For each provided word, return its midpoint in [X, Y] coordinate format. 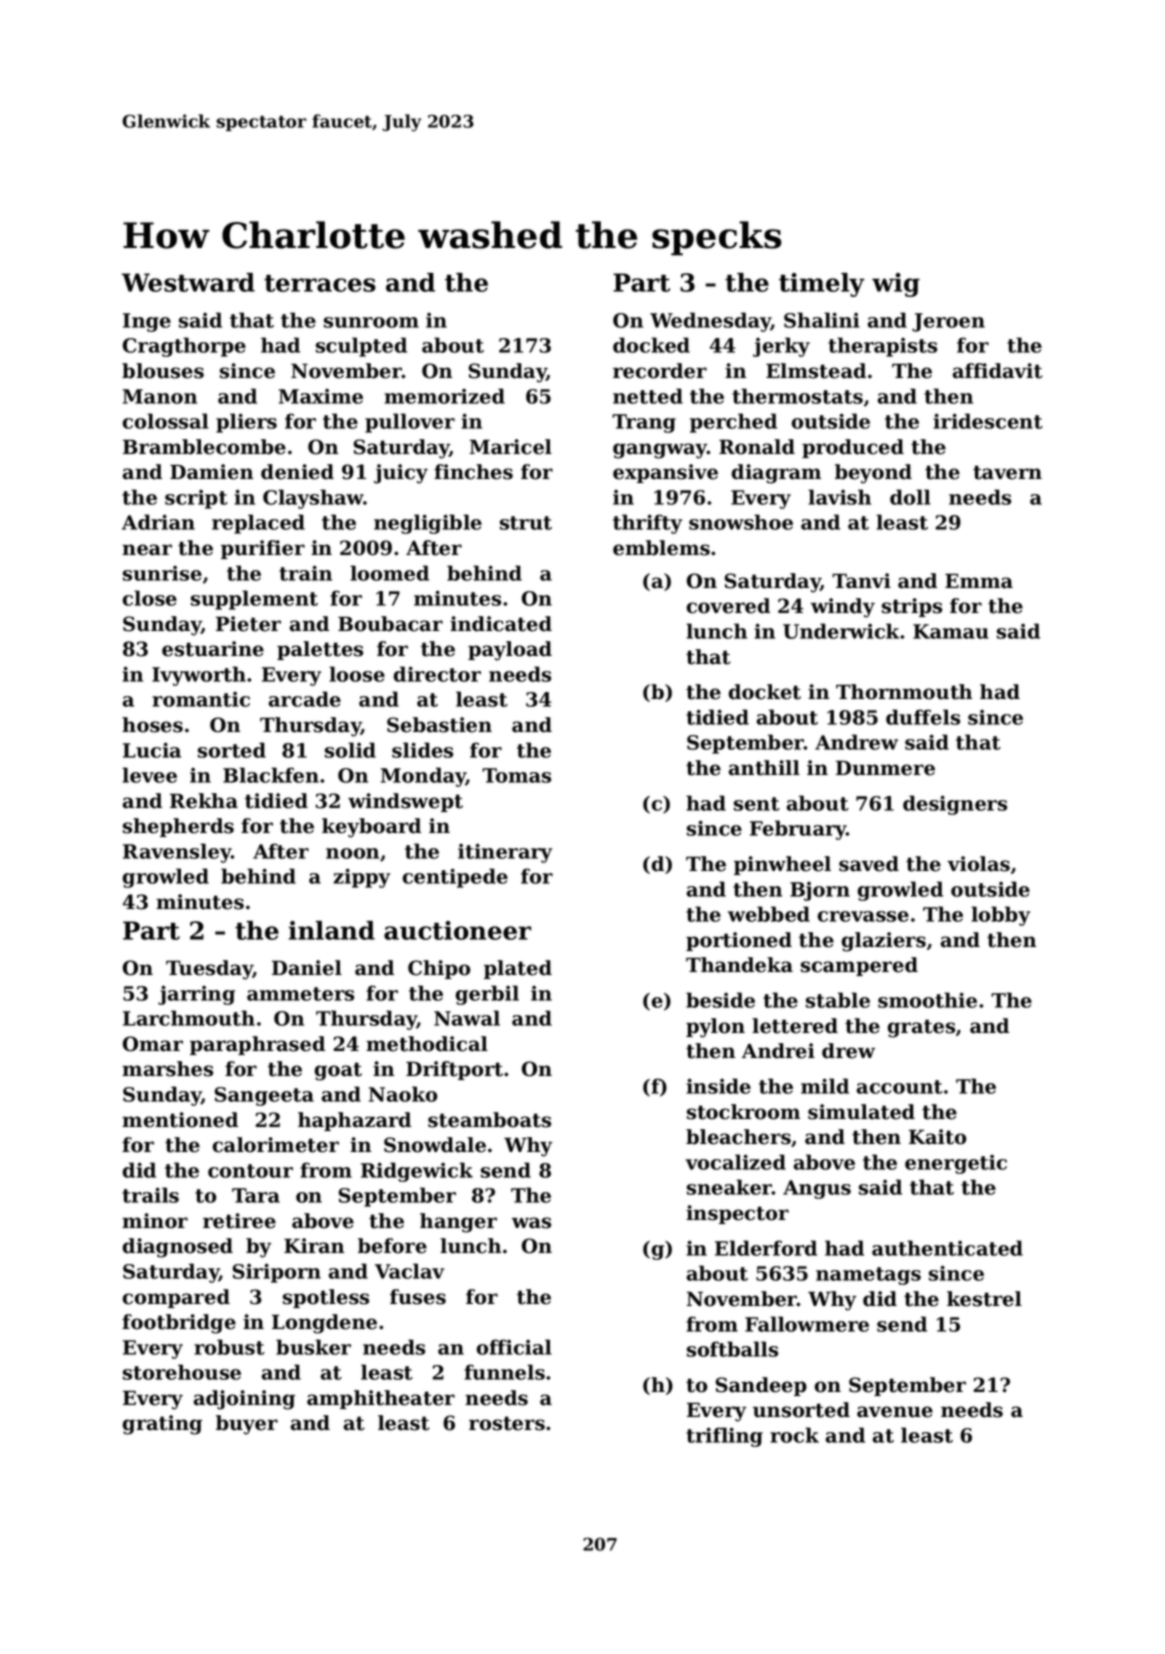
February [798, 830]
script [196, 499]
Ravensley [177, 853]
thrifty [647, 524]
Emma [979, 581]
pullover [410, 423]
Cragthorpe [184, 347]
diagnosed [178, 1248]
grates [921, 1028]
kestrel [984, 1299]
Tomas [516, 775]
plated [518, 969]
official [514, 1347]
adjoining [244, 1400]
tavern [1007, 472]
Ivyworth [199, 676]
